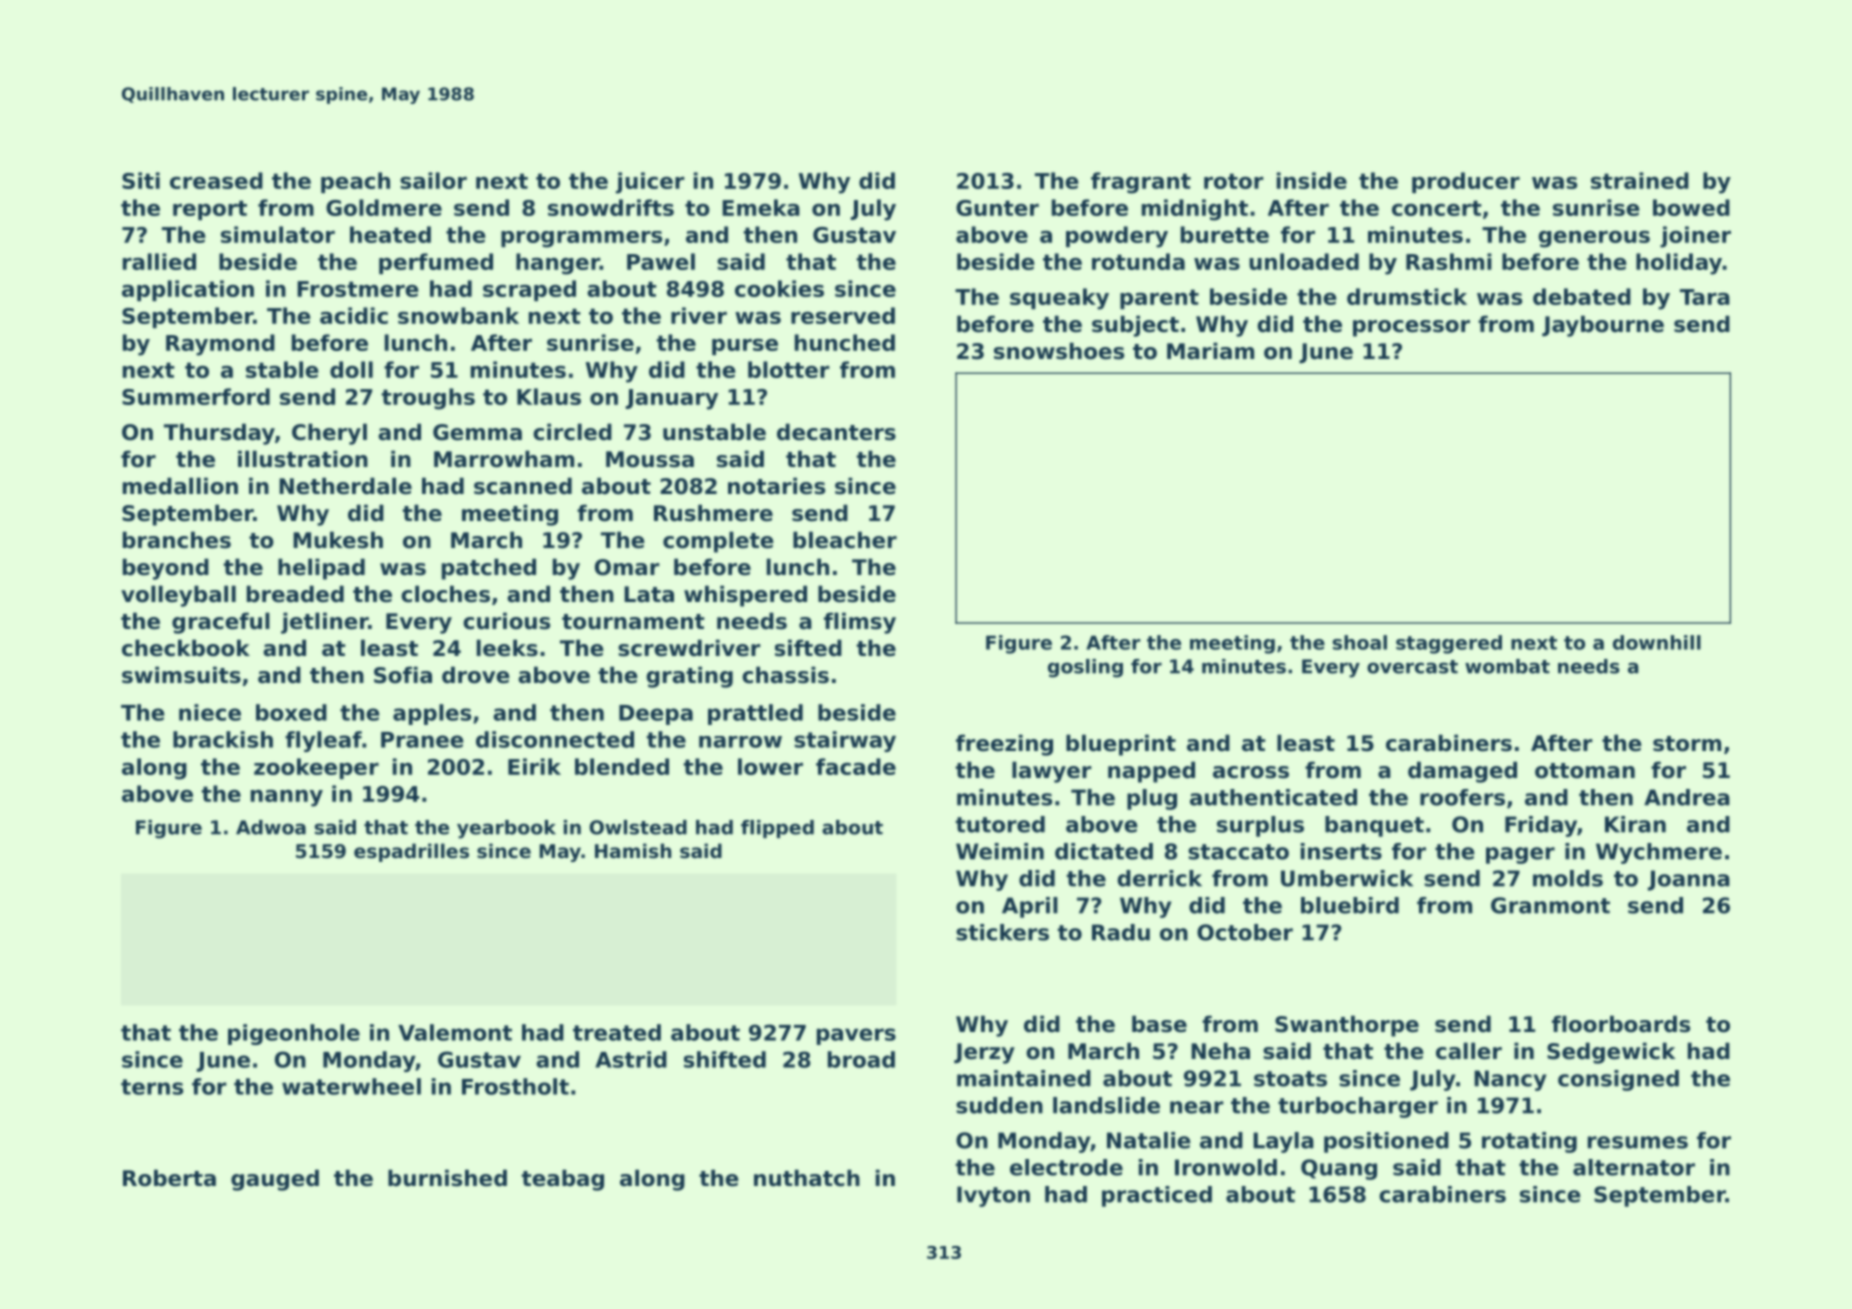  I want to click on sailor, so click(433, 180).
